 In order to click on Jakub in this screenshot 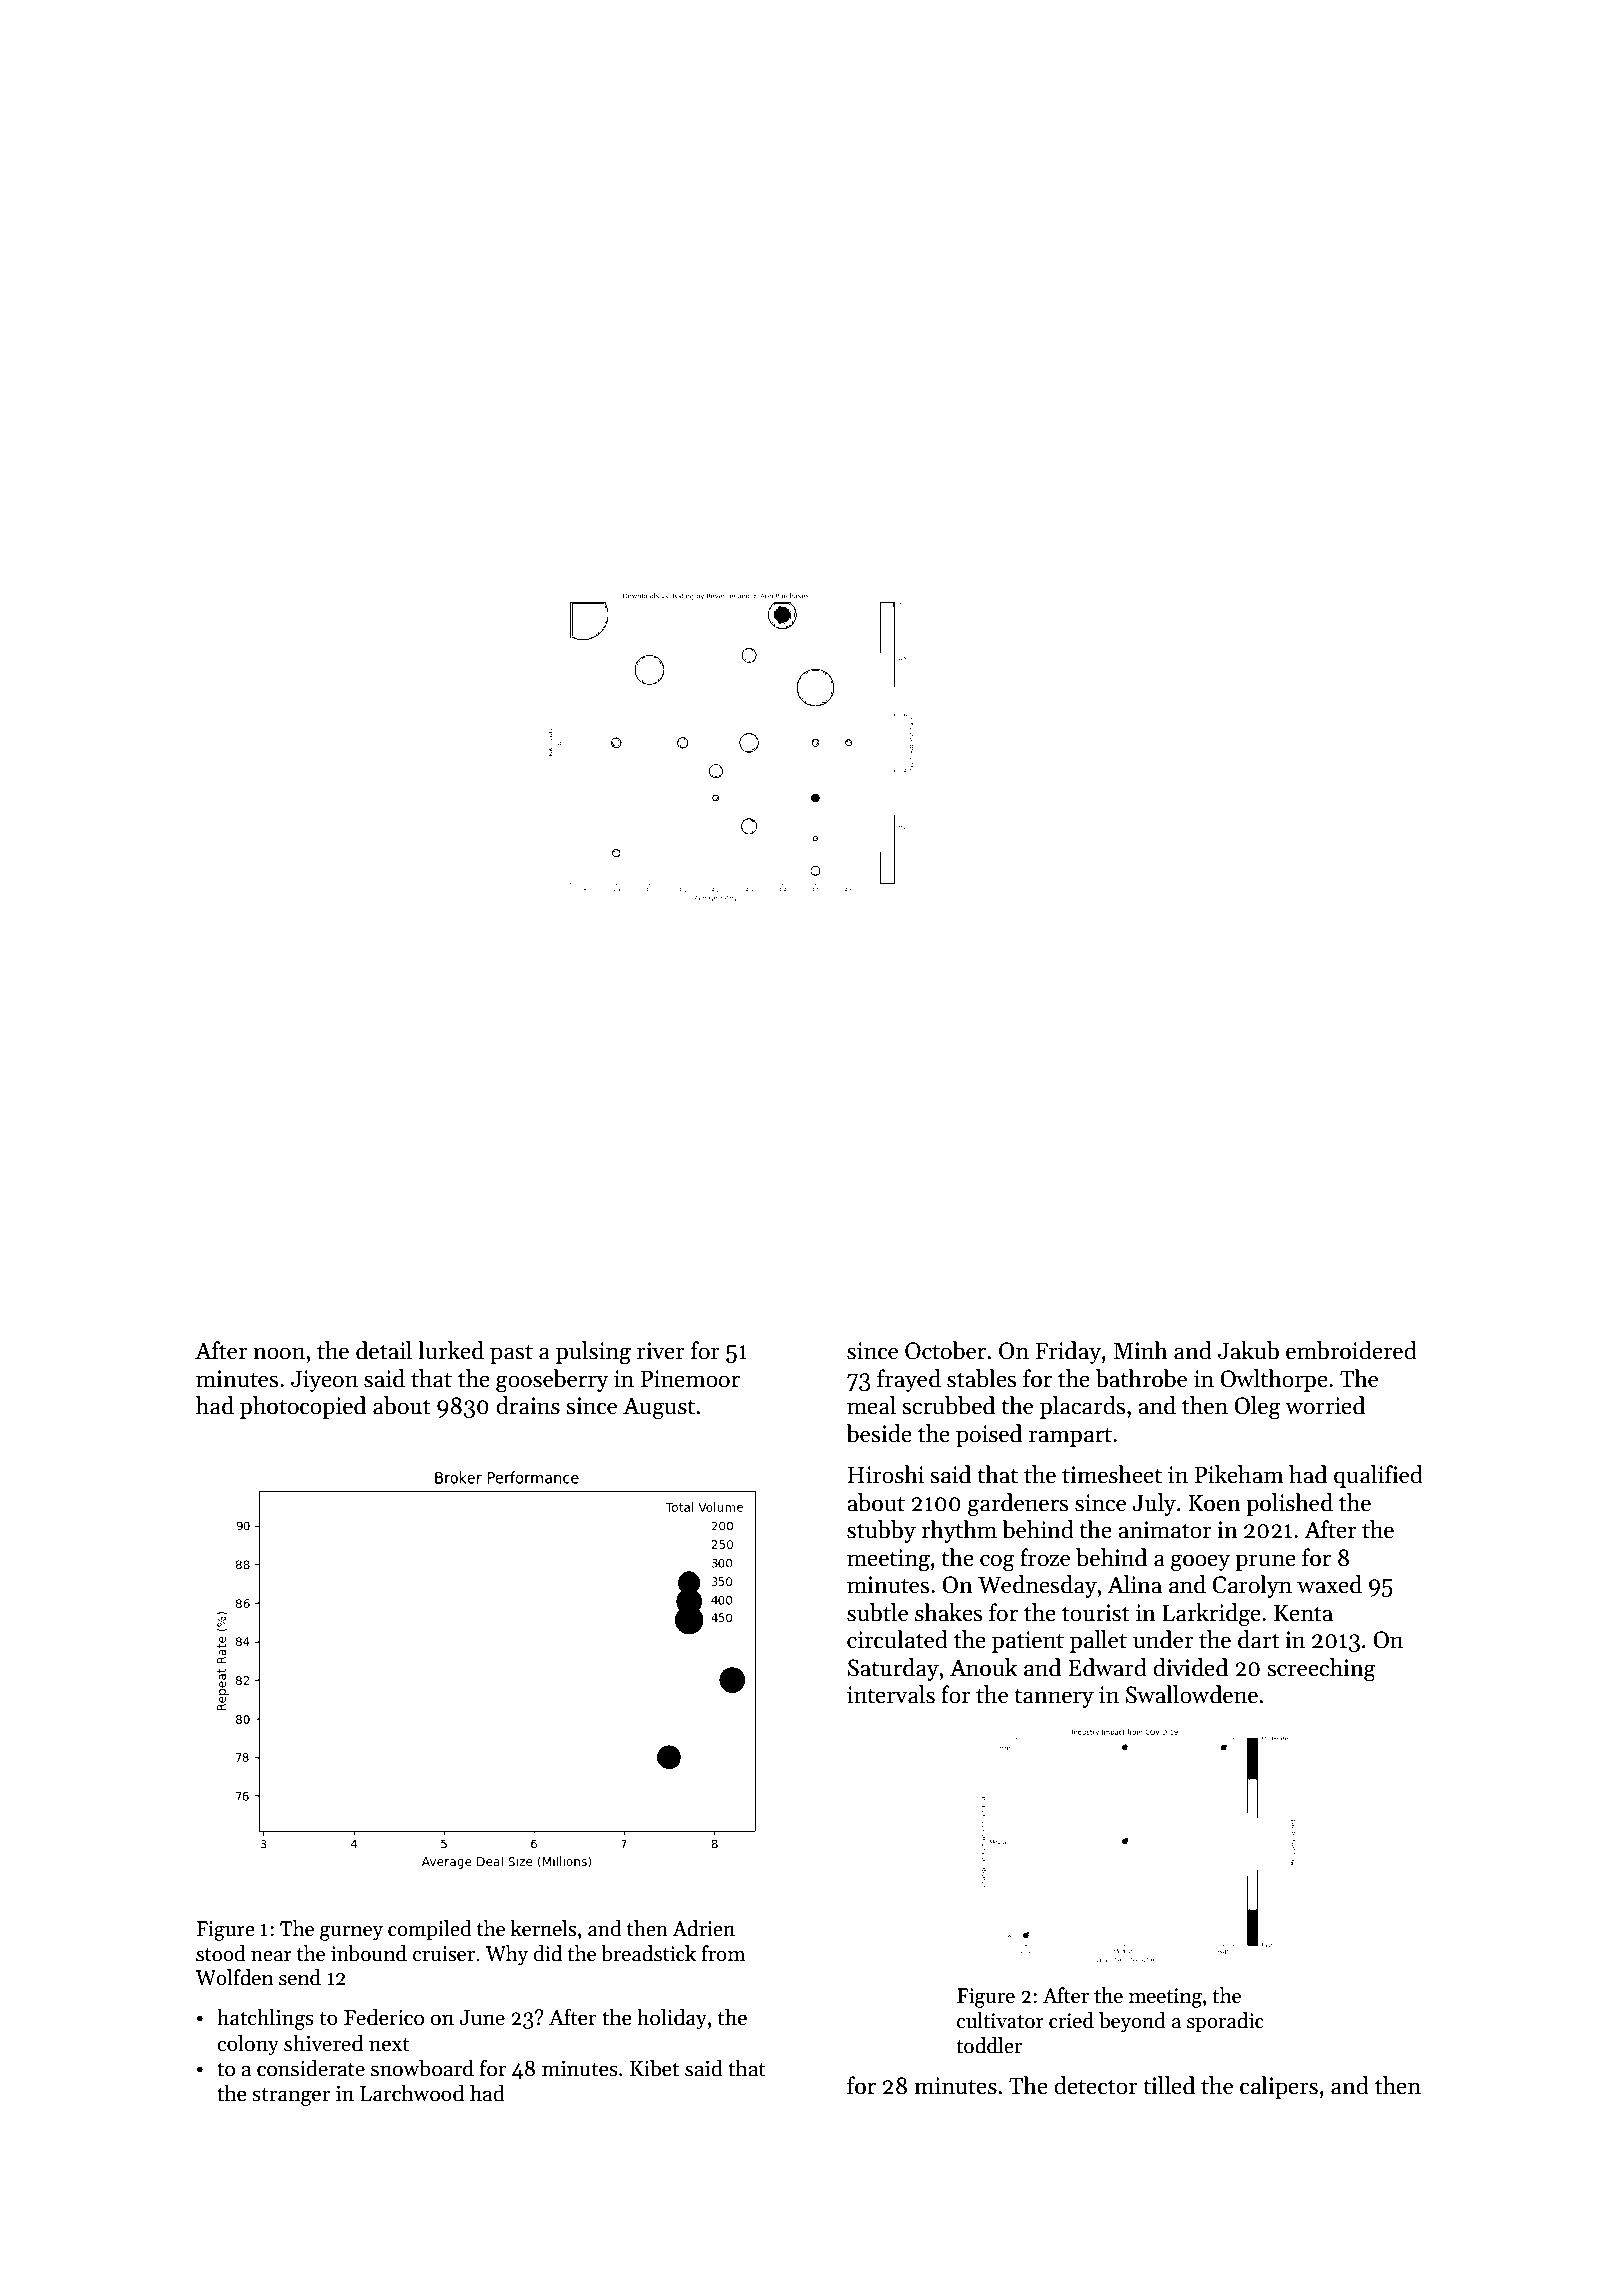, I will do `click(1248, 1350)`.
